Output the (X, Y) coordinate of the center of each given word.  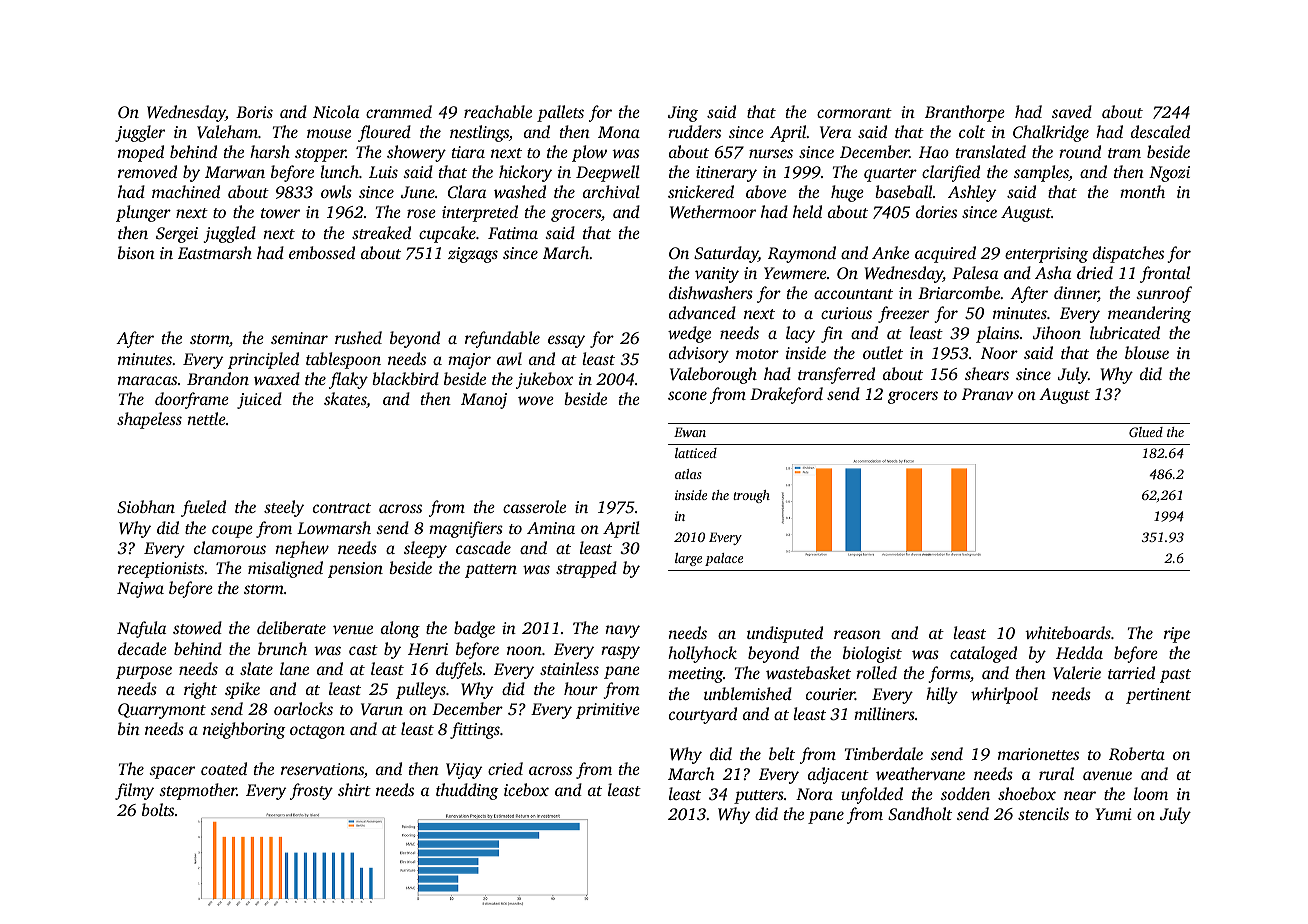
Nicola (336, 111)
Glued (1146, 432)
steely (284, 508)
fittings (475, 730)
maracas (147, 380)
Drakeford (786, 395)
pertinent (1158, 696)
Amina (551, 528)
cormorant (854, 113)
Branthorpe (965, 113)
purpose (144, 672)
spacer (172, 772)
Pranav (987, 394)
